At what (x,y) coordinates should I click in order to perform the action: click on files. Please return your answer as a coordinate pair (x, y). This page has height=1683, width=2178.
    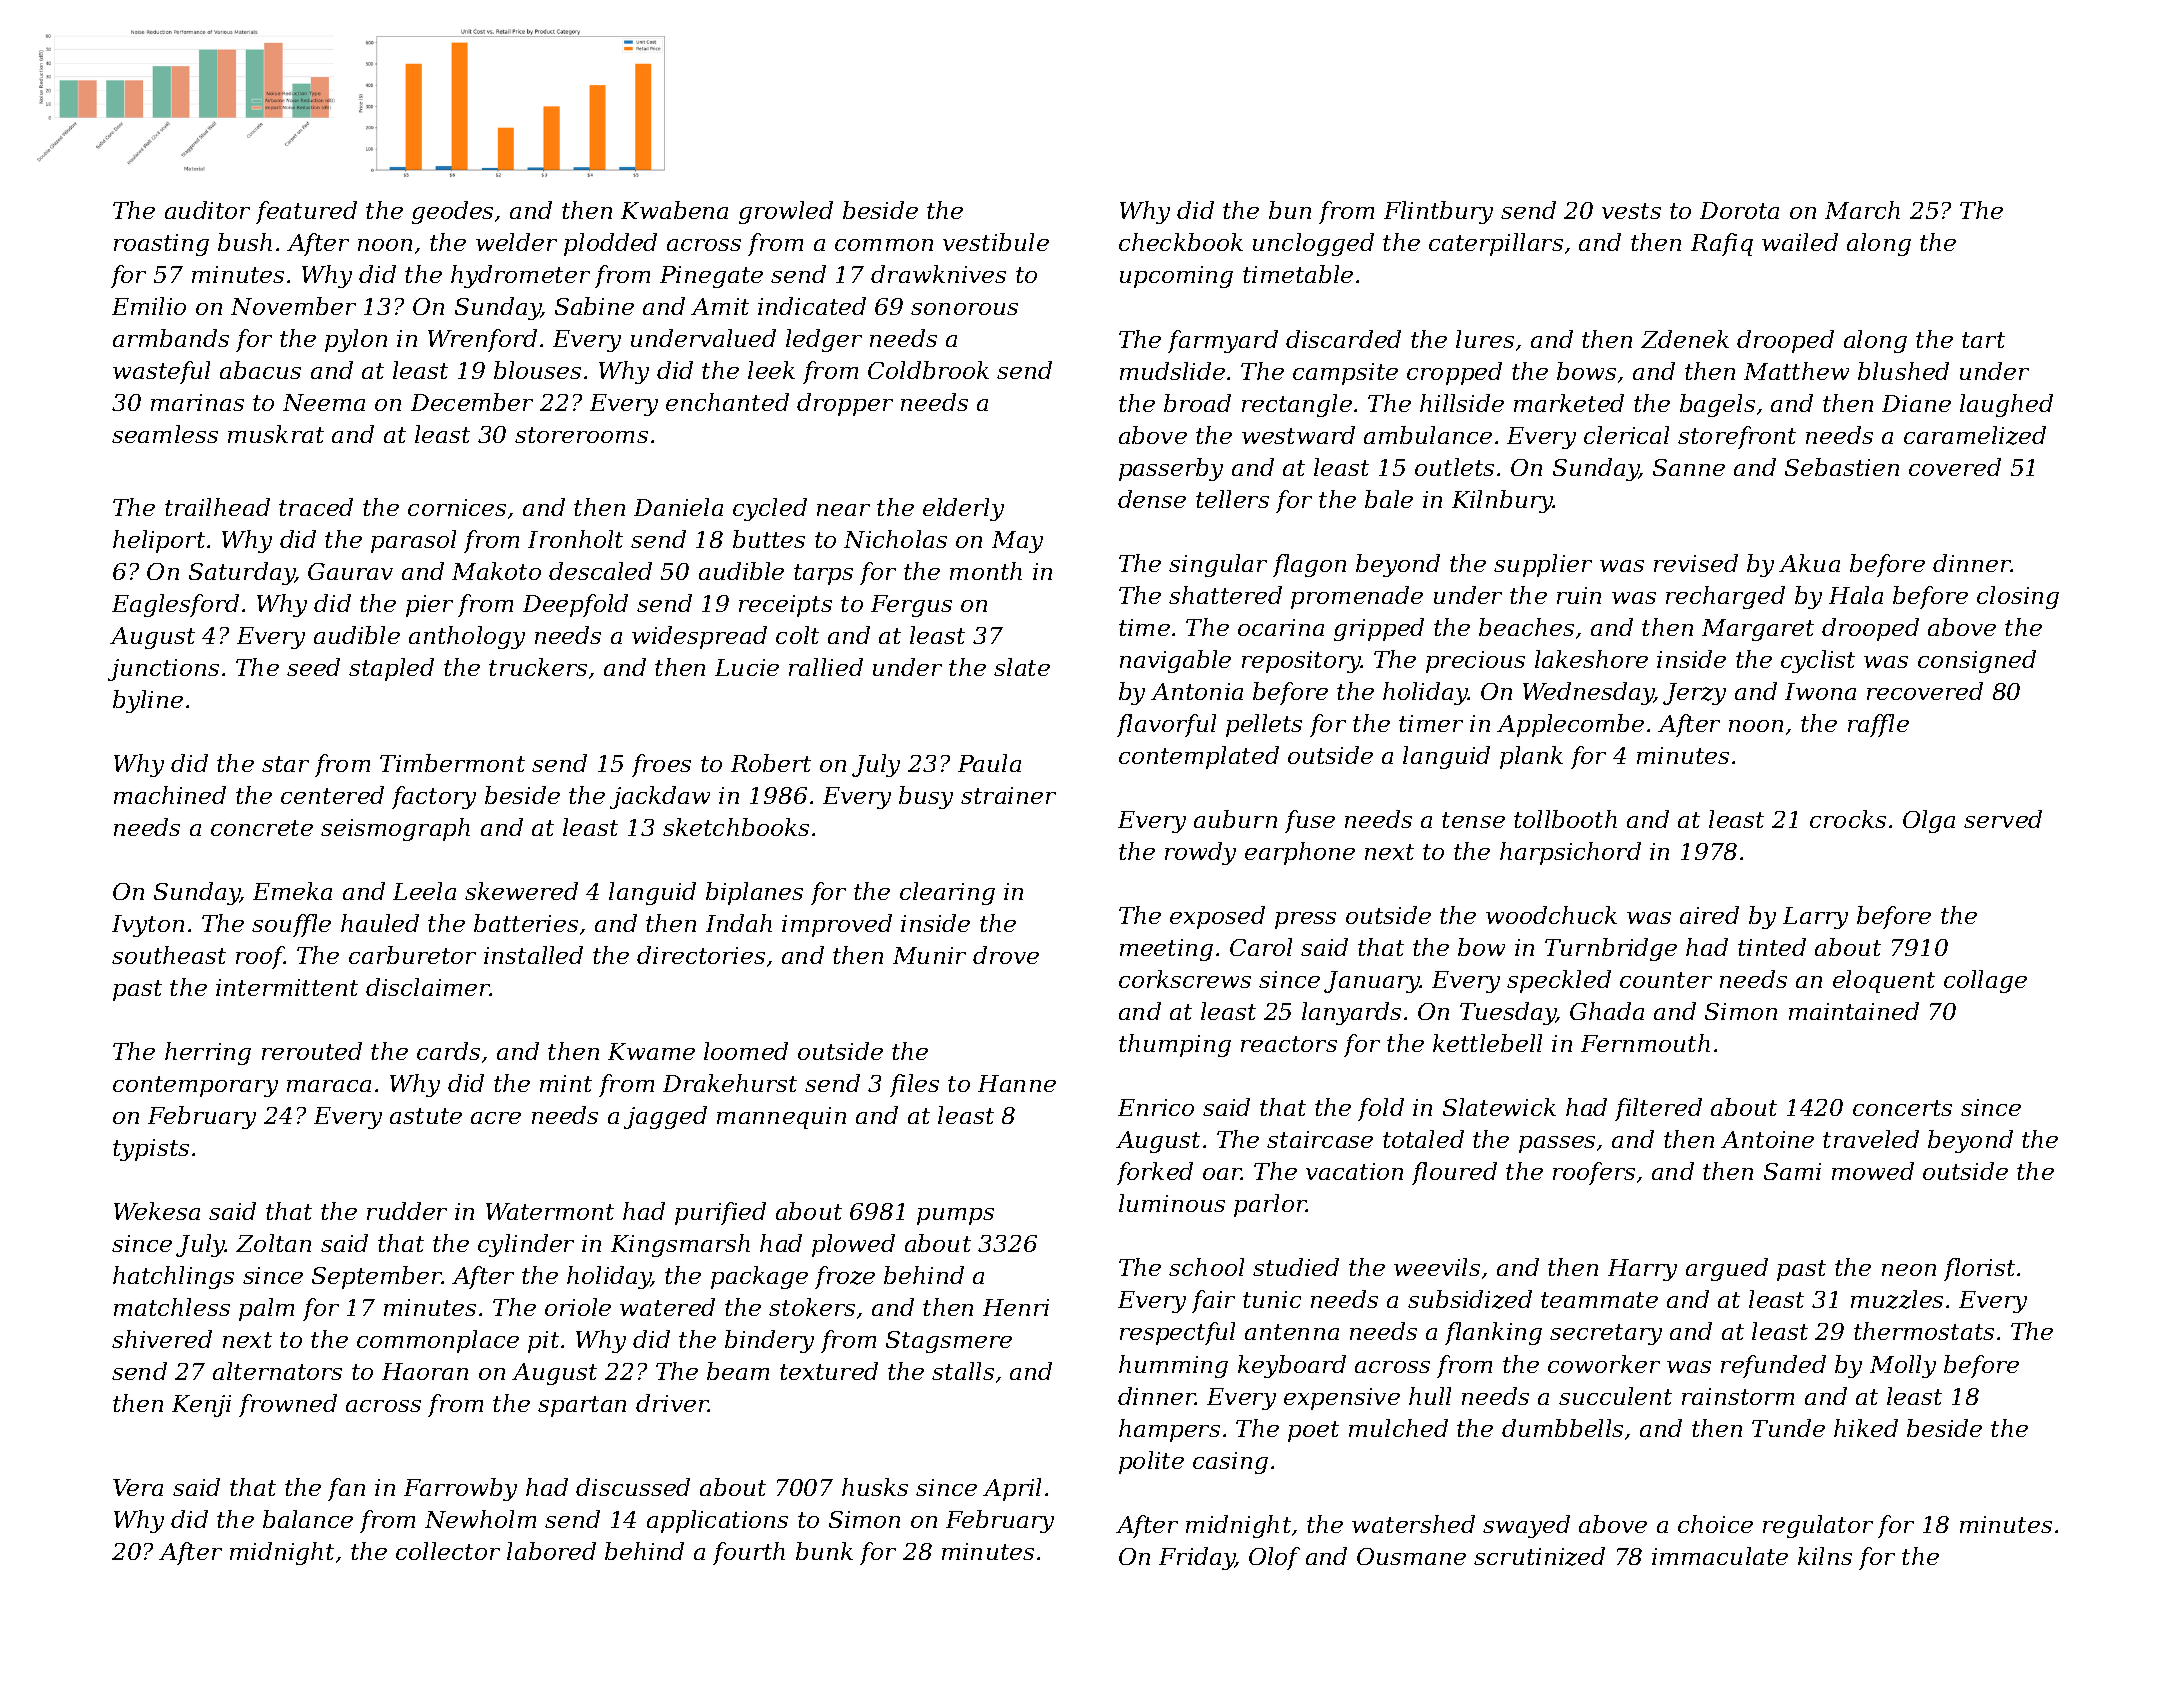
    Looking at the image, I should click on (914, 1085).
